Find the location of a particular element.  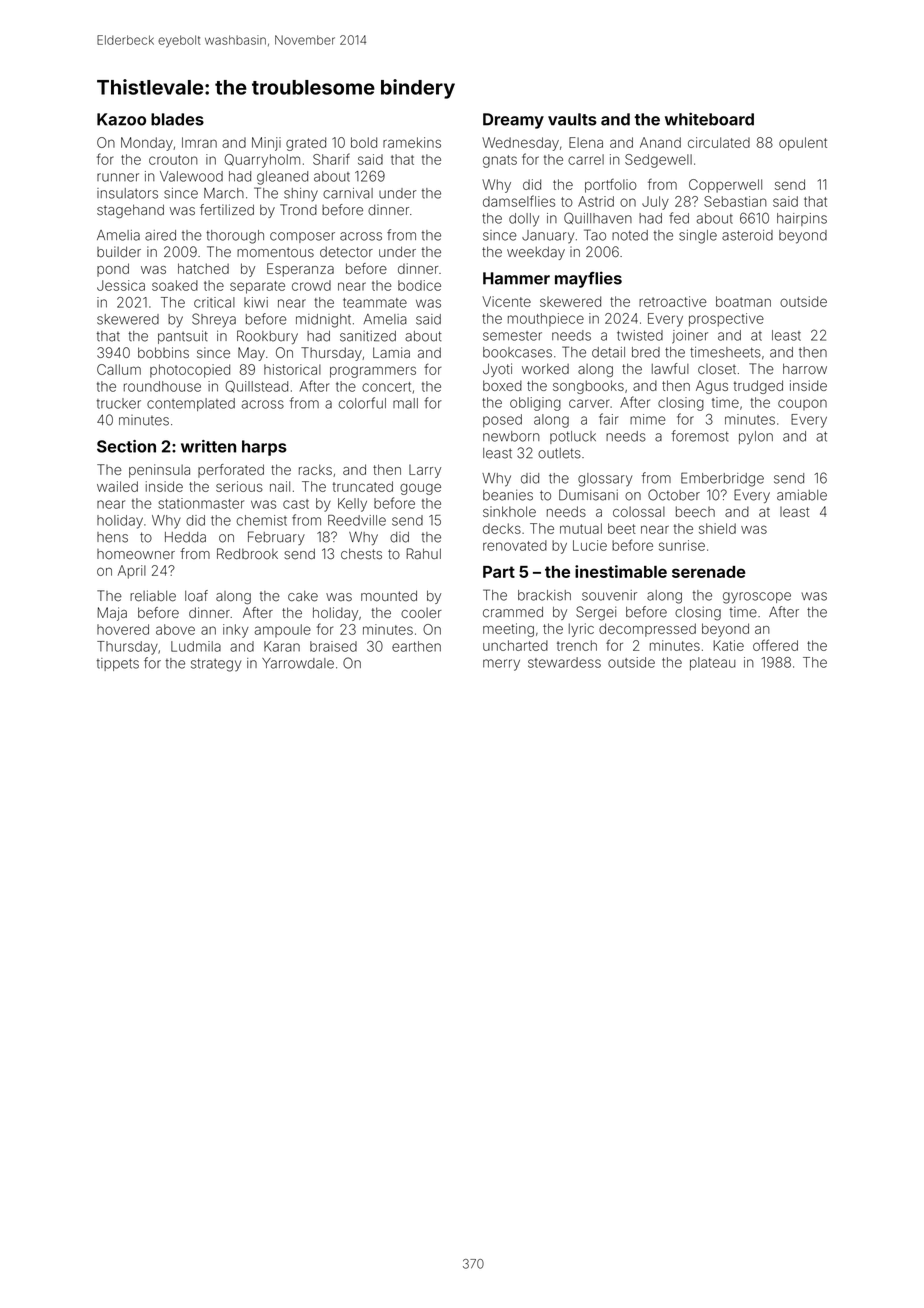

opulent is located at coordinates (803, 144).
